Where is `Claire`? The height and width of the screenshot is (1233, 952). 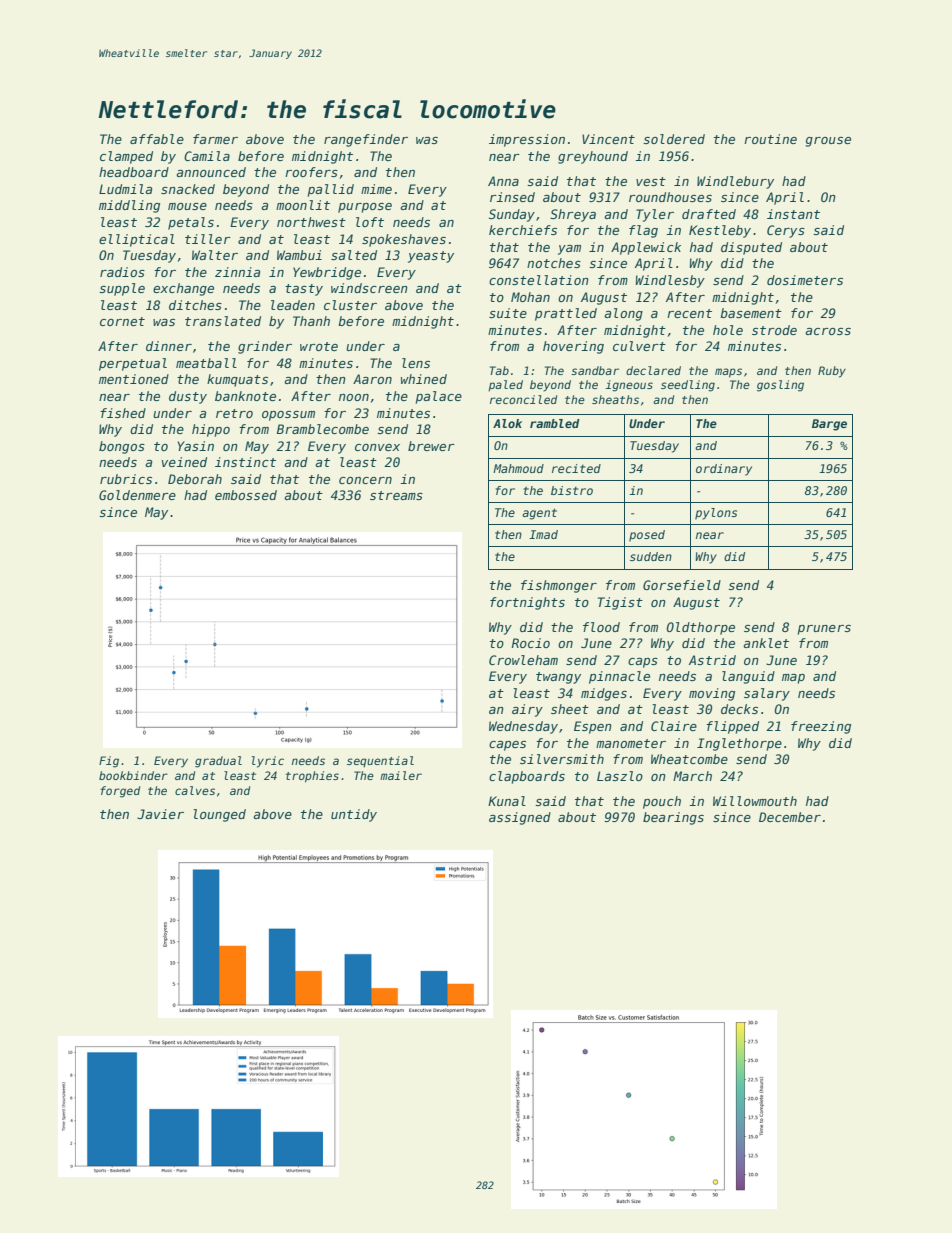
Claire is located at coordinates (674, 726).
